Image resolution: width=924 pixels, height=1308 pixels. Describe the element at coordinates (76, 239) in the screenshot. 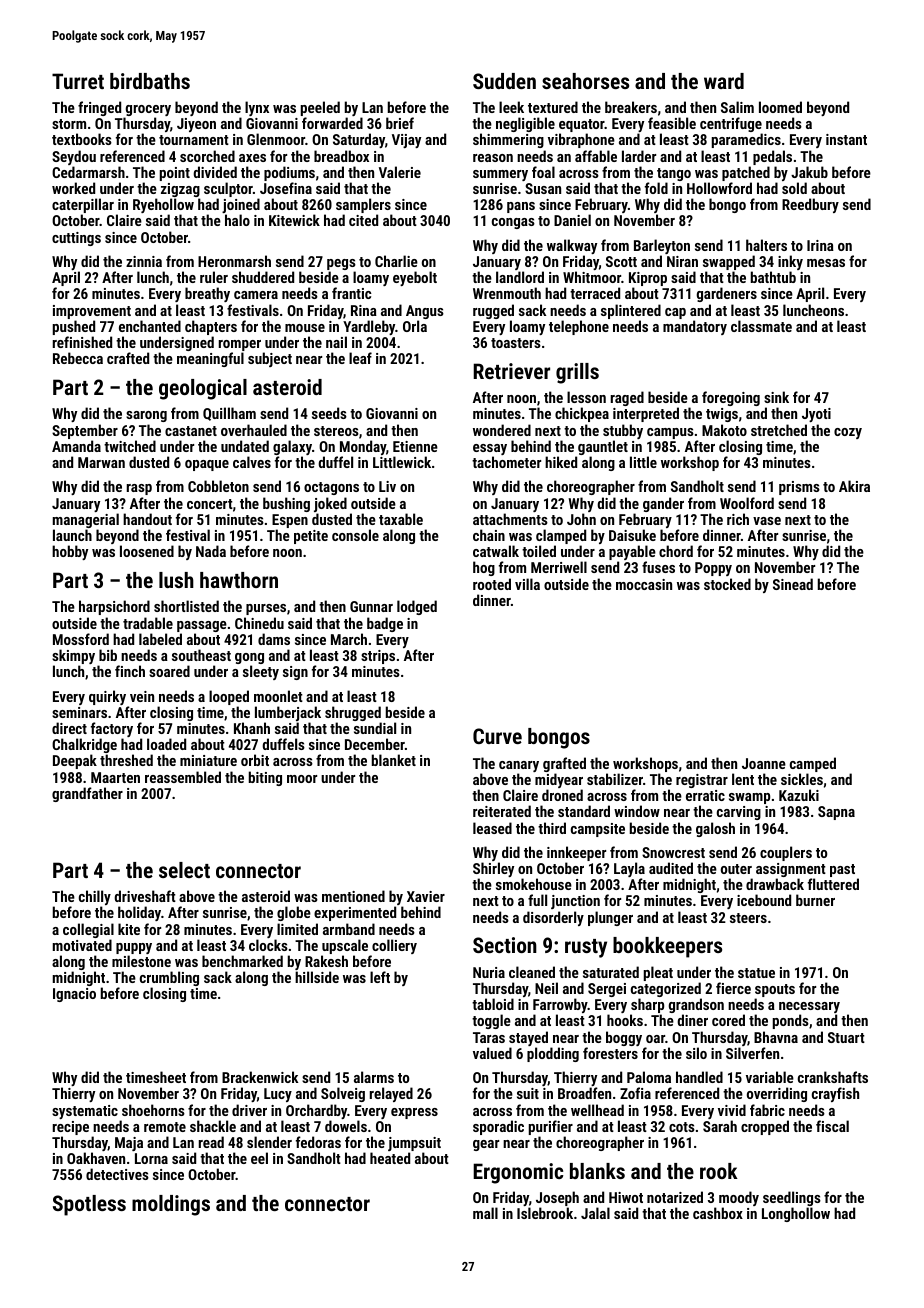

I see `cuttings` at that location.
